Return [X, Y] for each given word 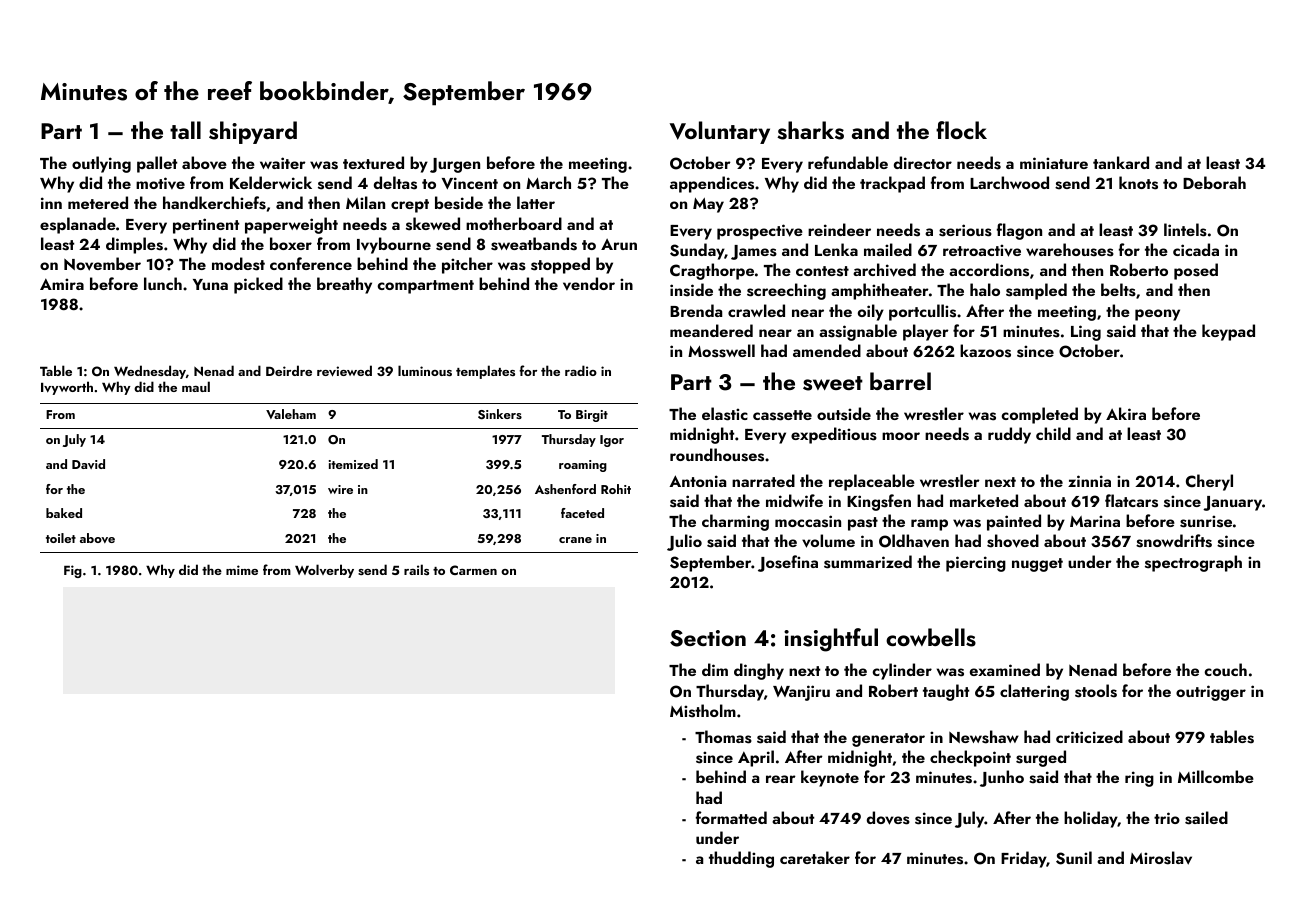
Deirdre [289, 370]
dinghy [759, 671]
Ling [1086, 333]
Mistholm [703, 711]
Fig [73, 571]
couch [1225, 669]
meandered [711, 330]
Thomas [723, 737]
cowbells [931, 637]
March [548, 182]
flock [961, 130]
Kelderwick [271, 182]
